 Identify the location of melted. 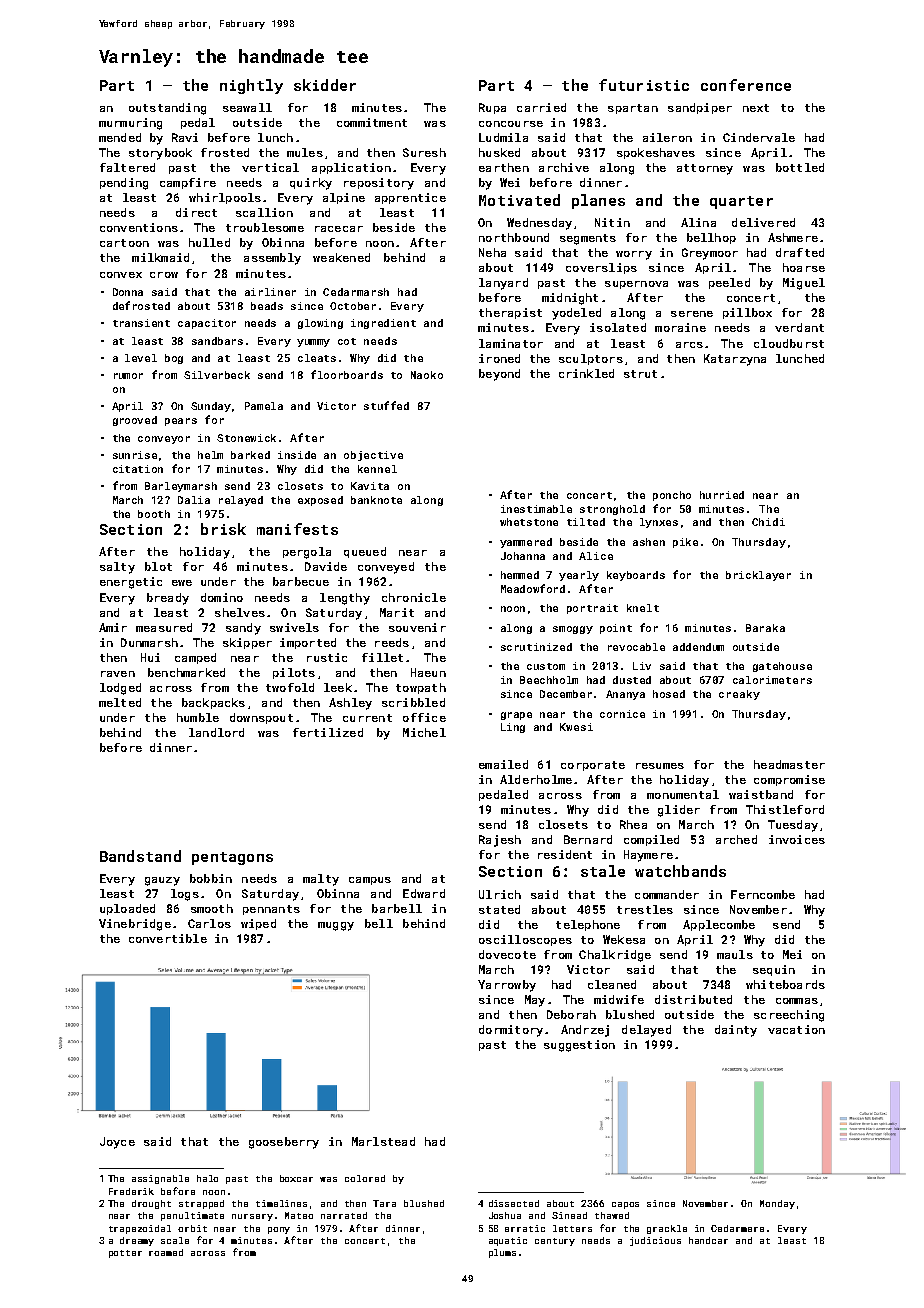
(120, 702).
